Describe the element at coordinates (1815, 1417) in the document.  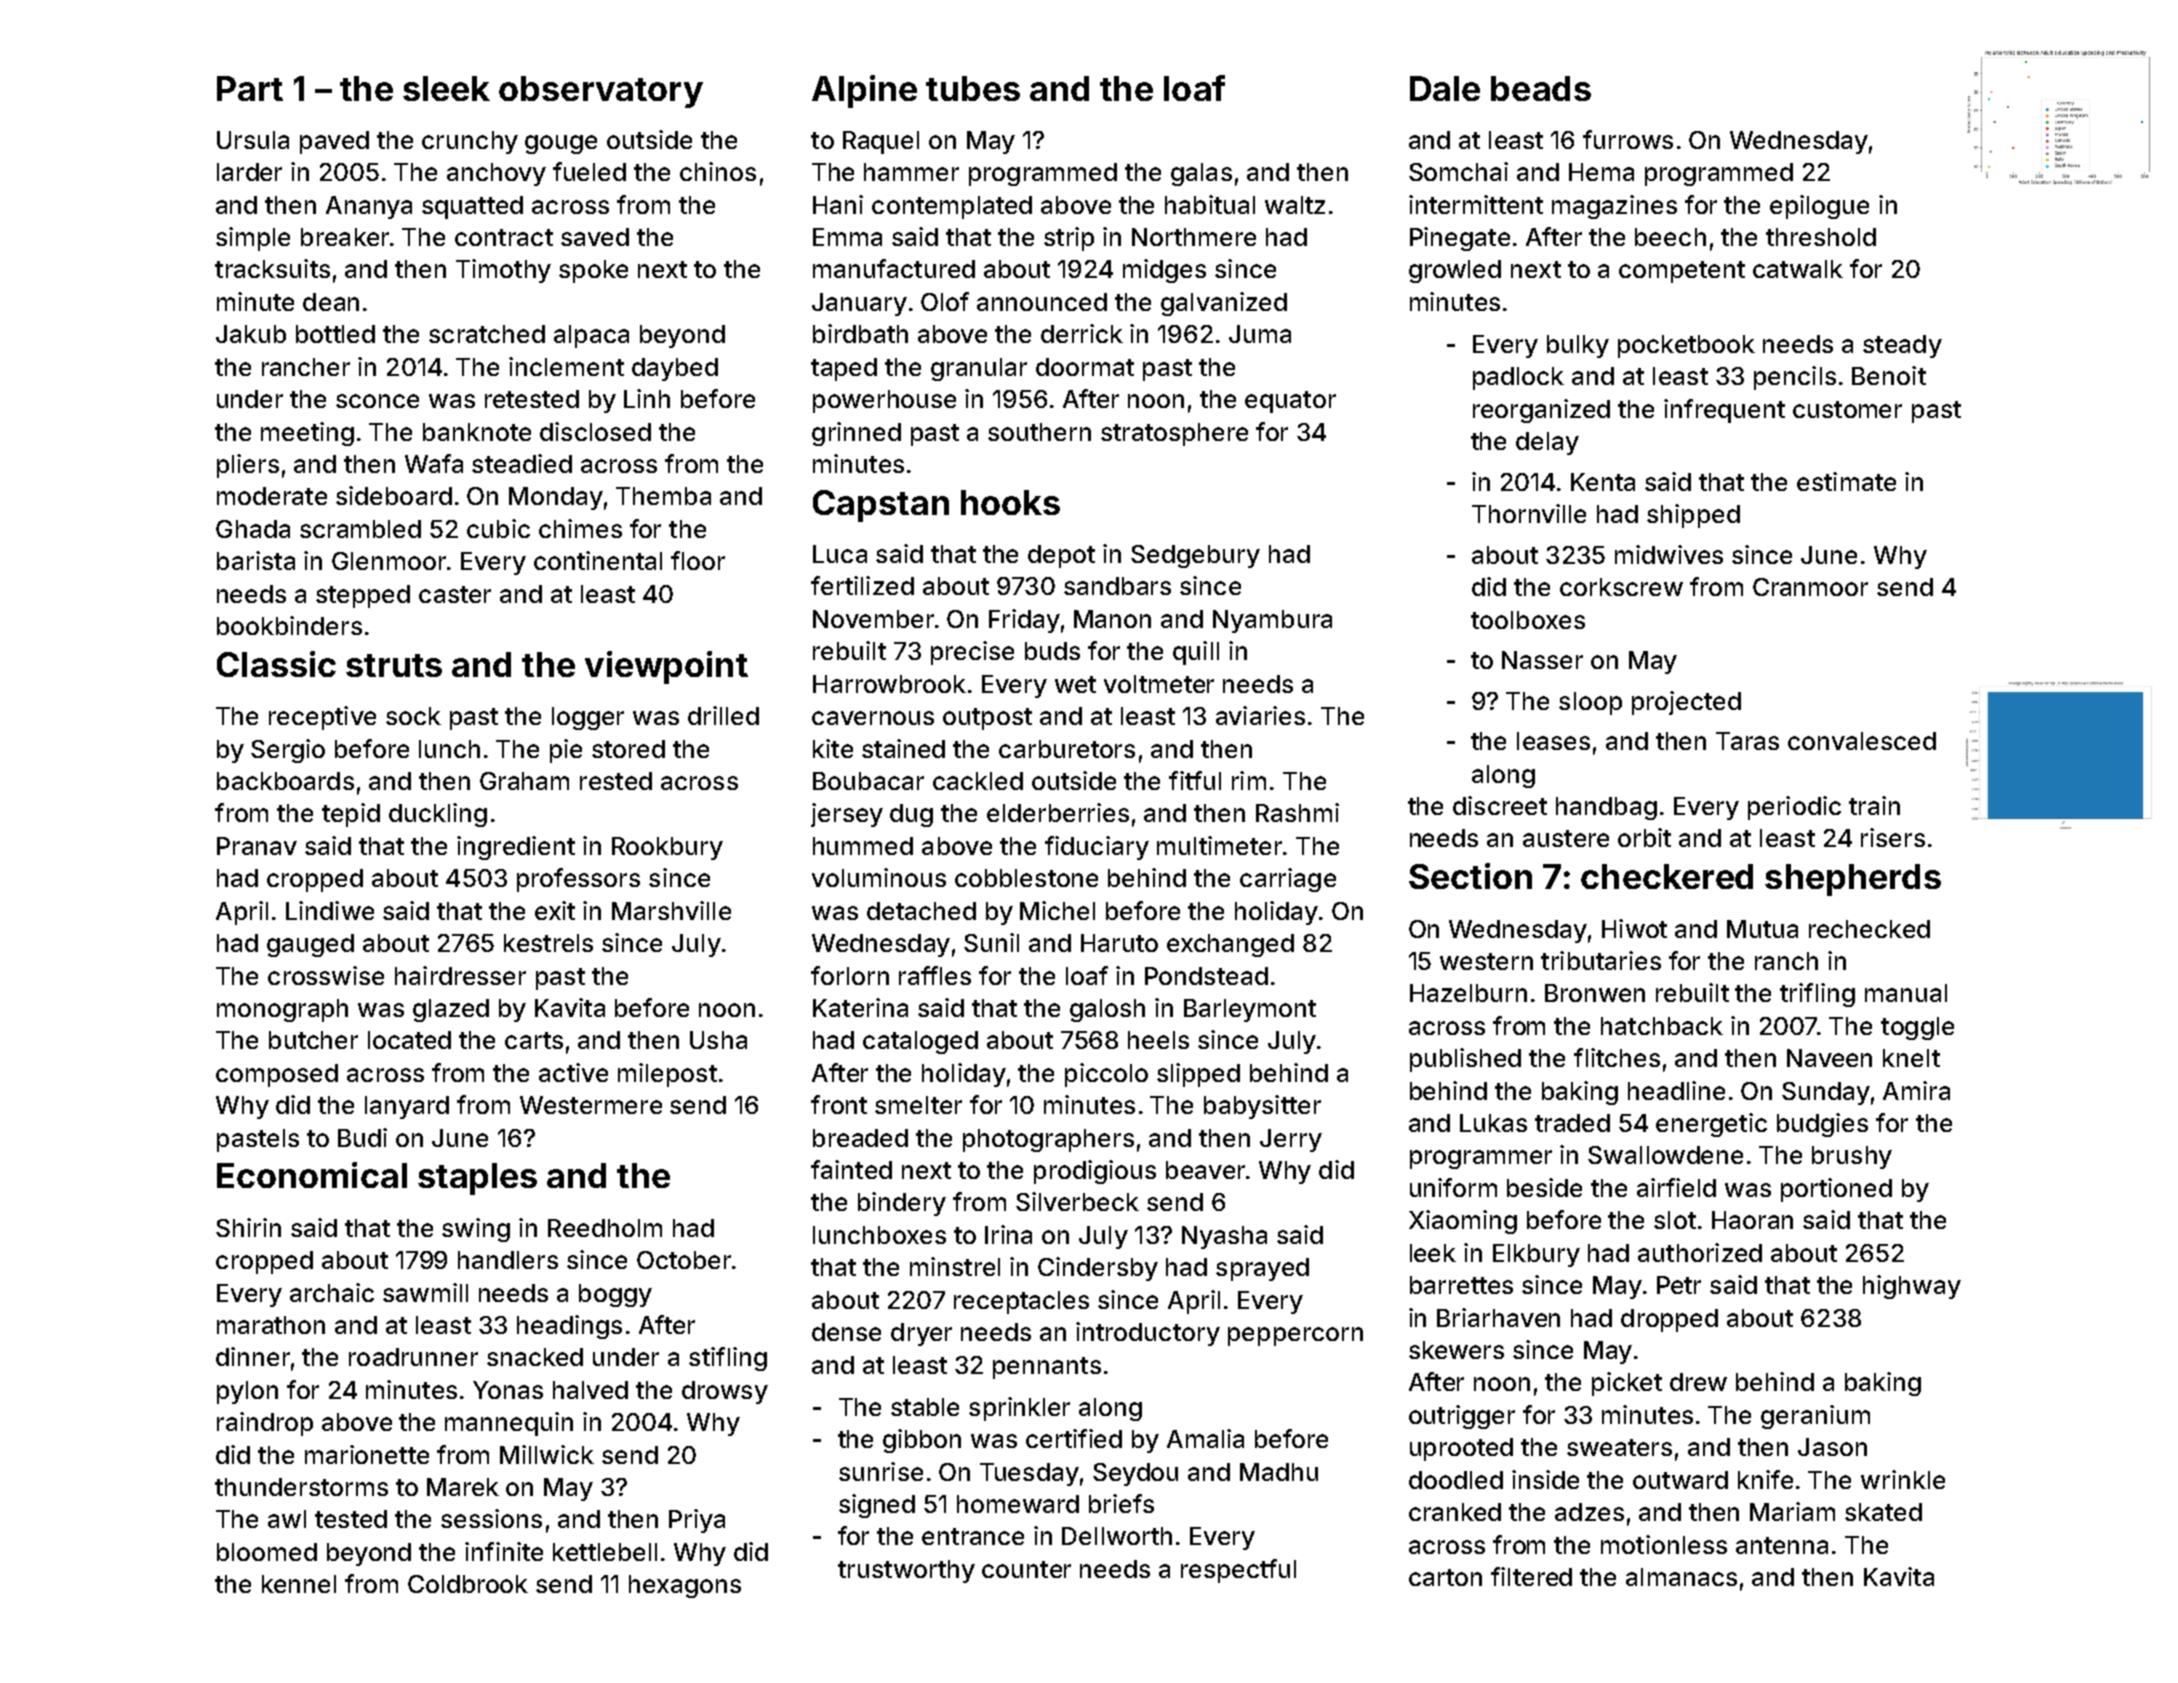
I see `geranium` at that location.
